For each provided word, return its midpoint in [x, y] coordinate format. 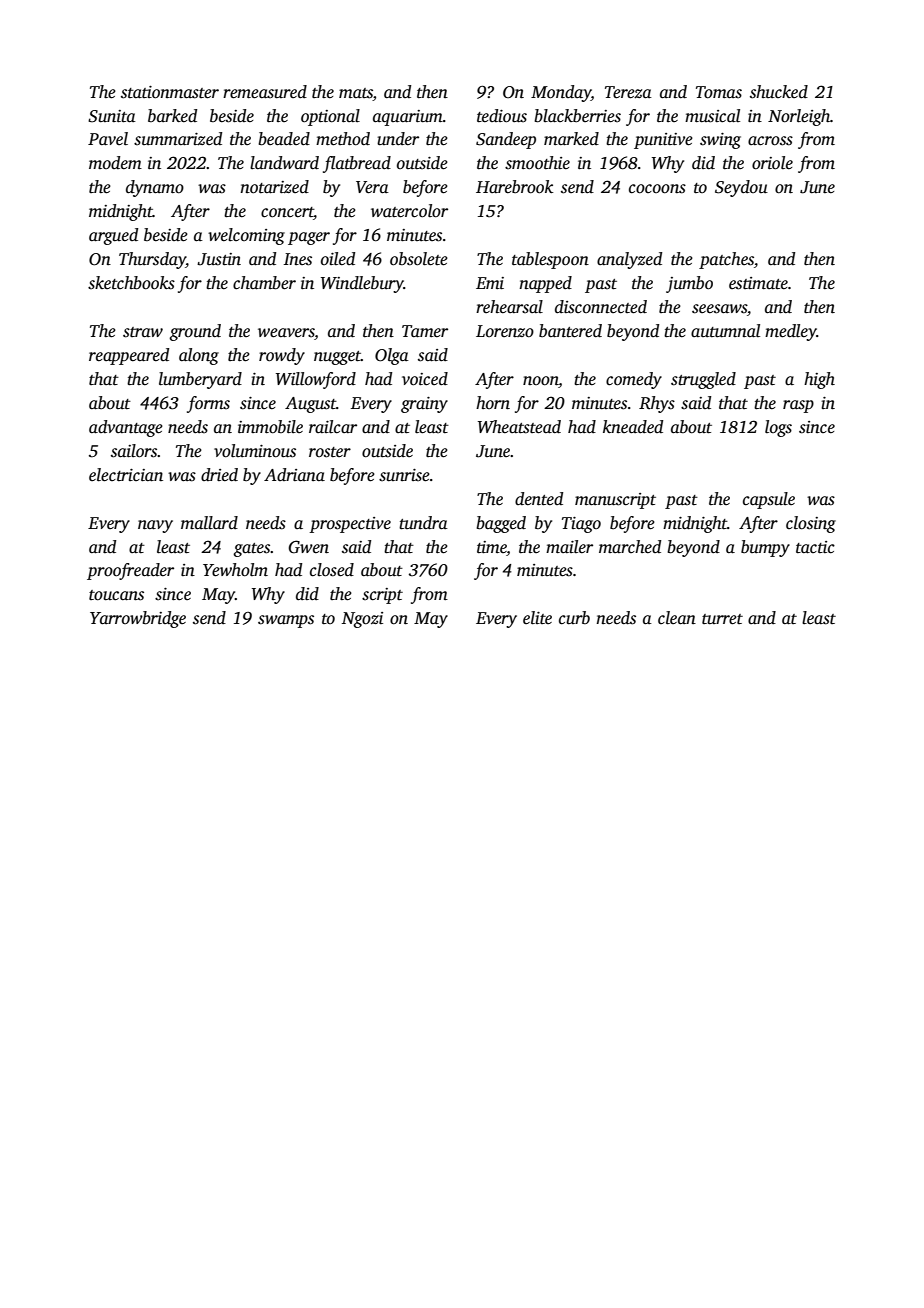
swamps [286, 621]
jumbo [689, 284]
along [199, 356]
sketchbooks [131, 283]
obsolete [419, 259]
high [819, 380]
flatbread [357, 164]
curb [574, 618]
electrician [126, 475]
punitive [663, 141]
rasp [798, 406]
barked [172, 116]
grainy [424, 405]
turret [722, 619]
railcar [333, 427]
